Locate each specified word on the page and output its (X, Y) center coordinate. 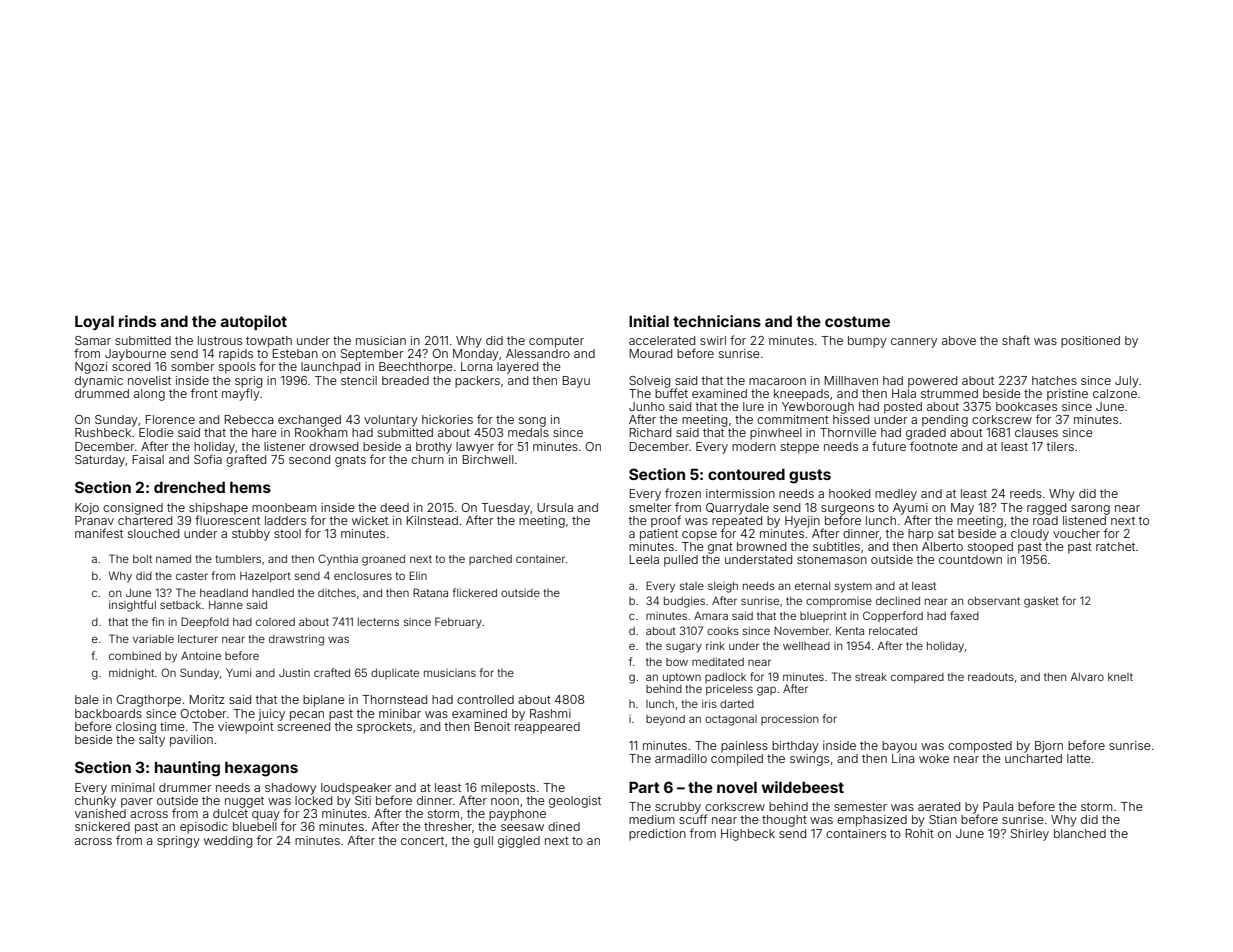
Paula (998, 806)
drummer (185, 787)
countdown (970, 559)
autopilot (254, 322)
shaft (1016, 340)
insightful (132, 606)
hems (250, 487)
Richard (650, 432)
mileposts (508, 789)
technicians (717, 321)
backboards (108, 713)
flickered (474, 592)
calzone (1115, 393)
